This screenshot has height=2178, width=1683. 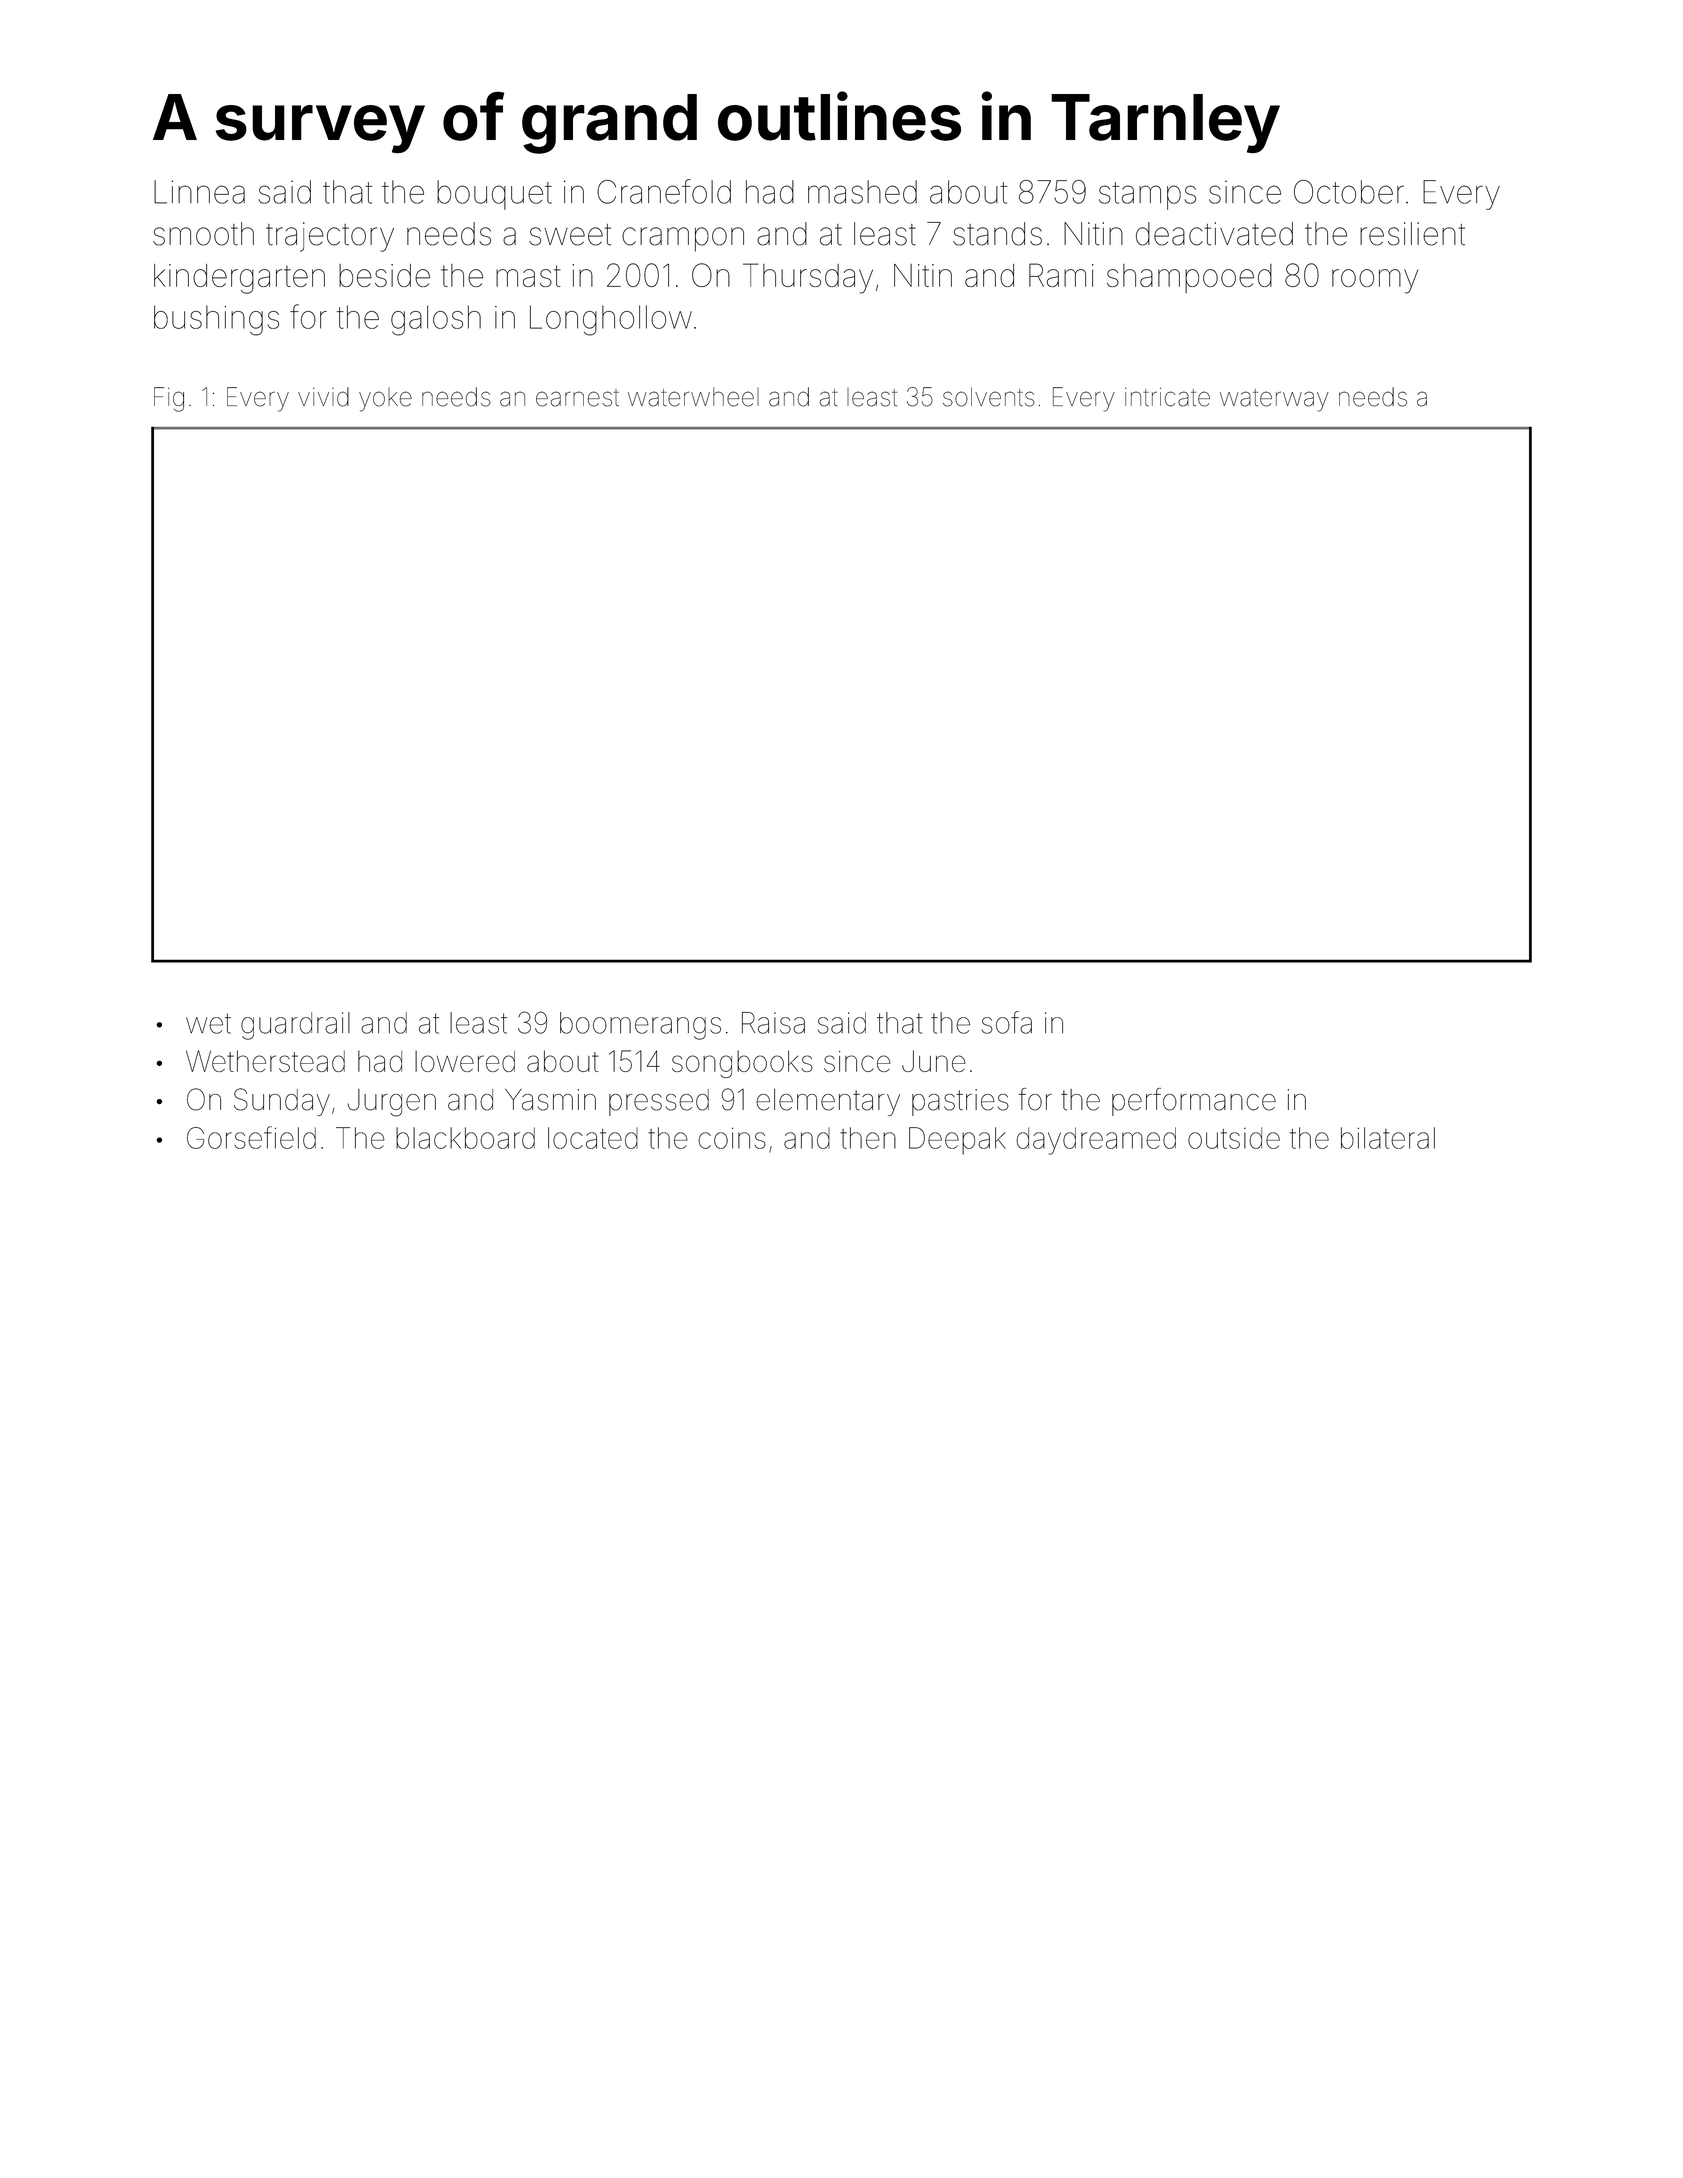 I want to click on crampon, so click(x=683, y=239).
